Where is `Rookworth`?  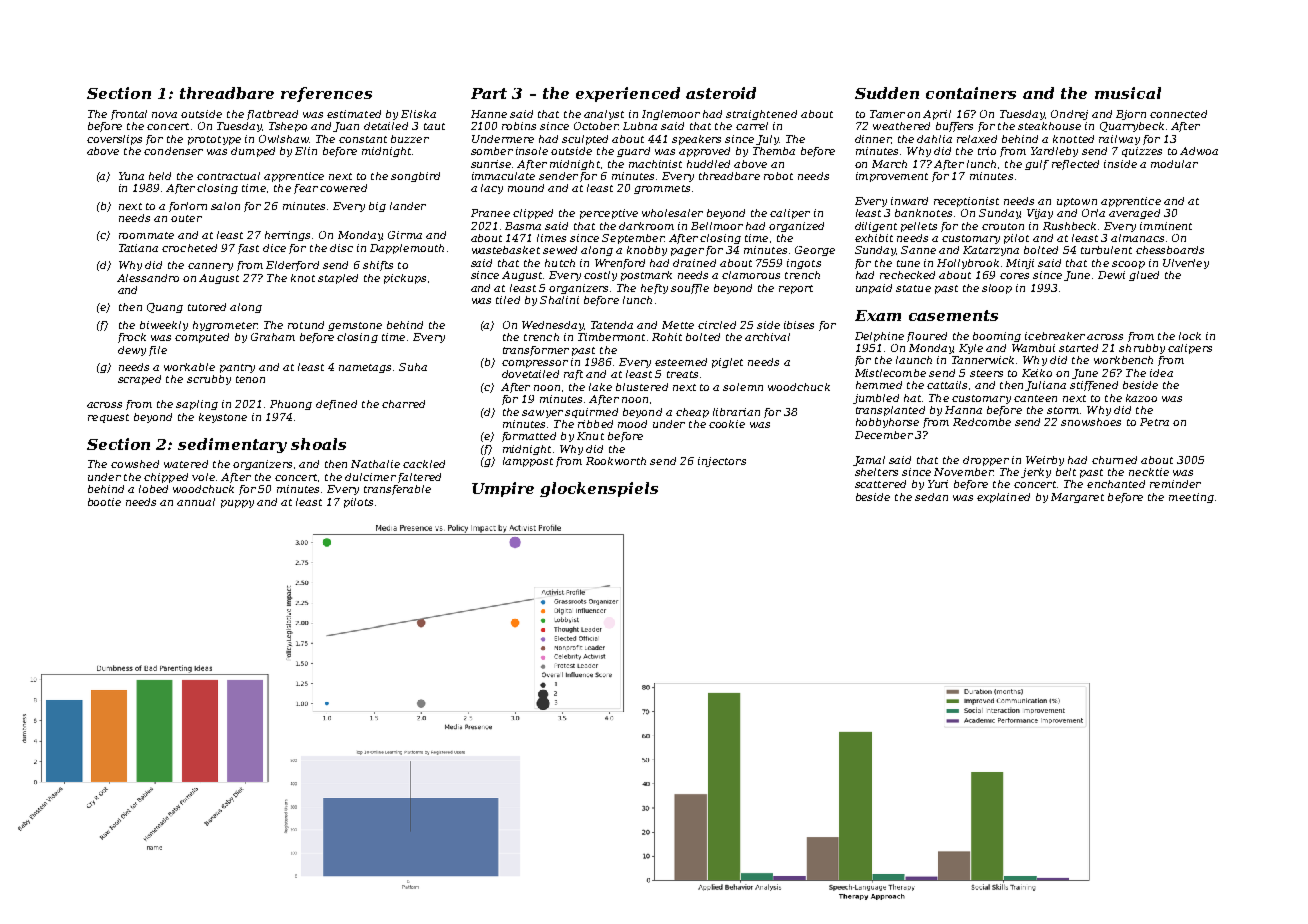 Rookworth is located at coordinates (616, 461).
